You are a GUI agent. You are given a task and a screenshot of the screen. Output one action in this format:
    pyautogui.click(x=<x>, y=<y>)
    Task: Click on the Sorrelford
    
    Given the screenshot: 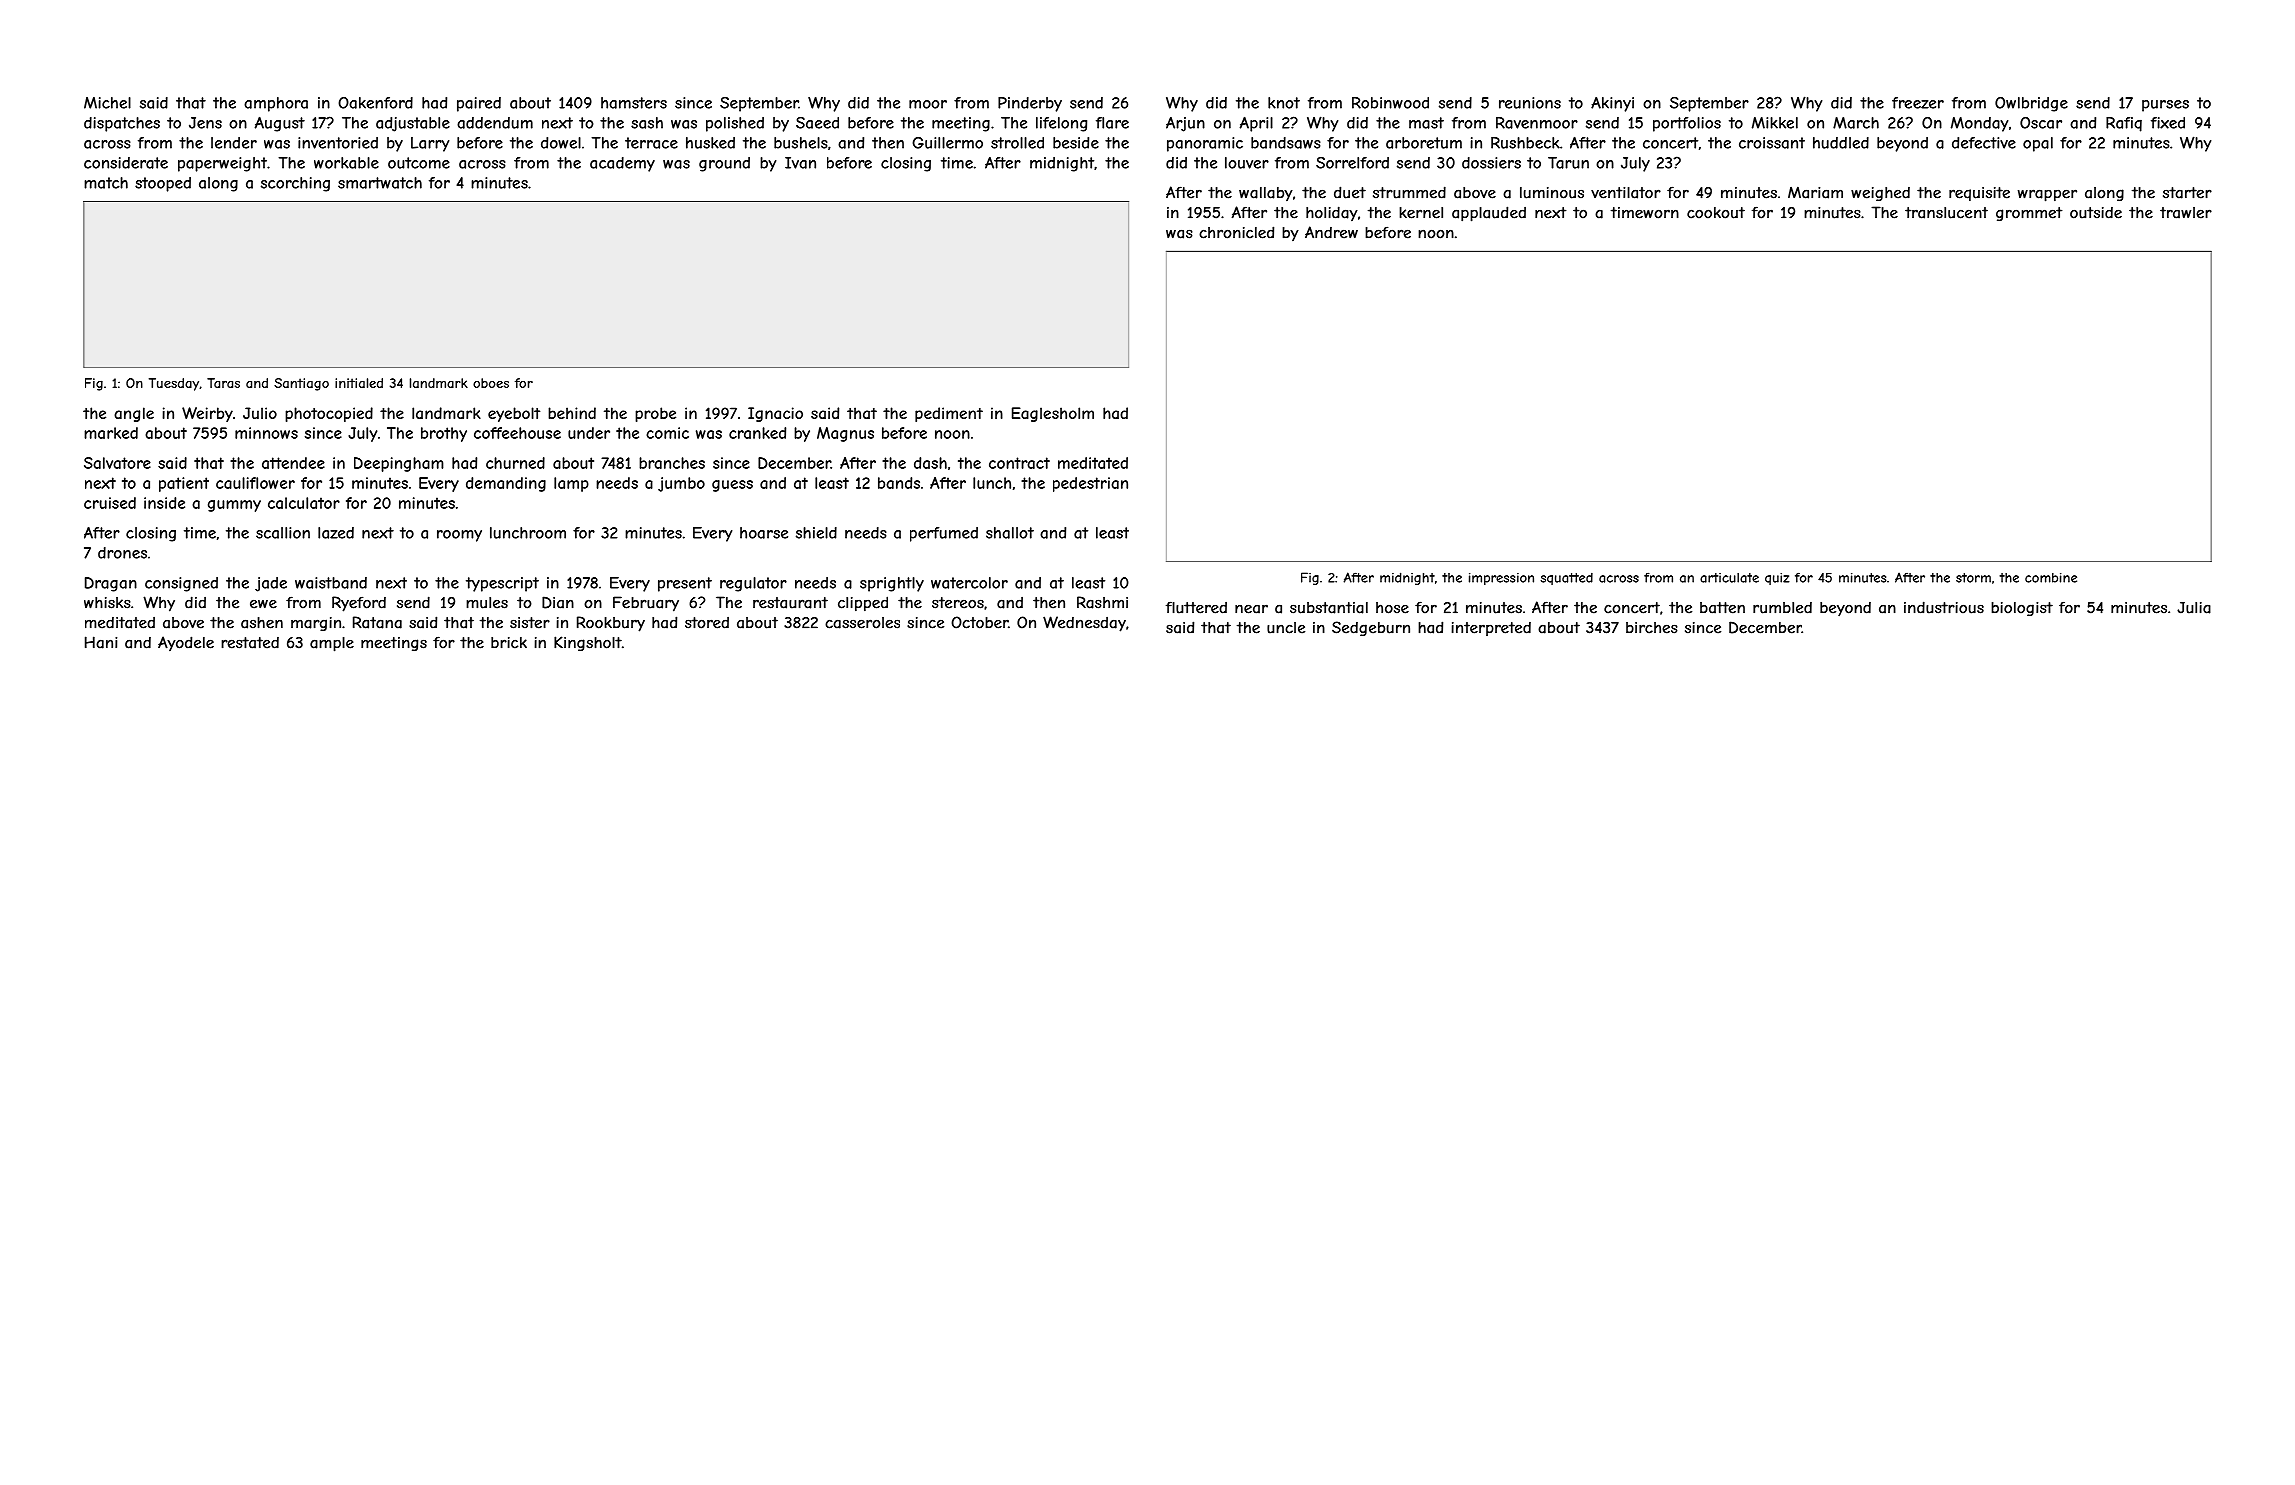 What is the action you would take?
    pyautogui.click(x=1352, y=163)
